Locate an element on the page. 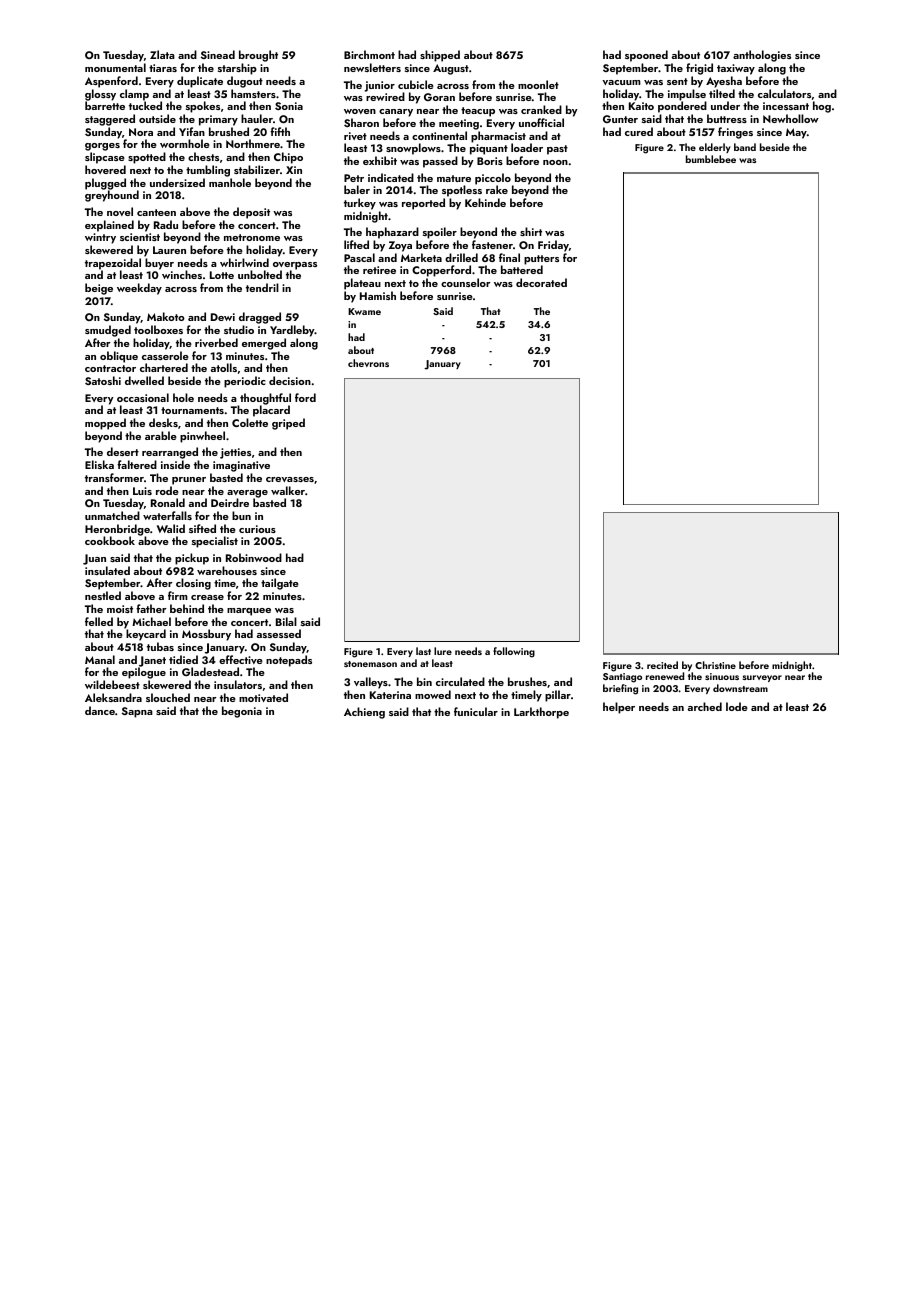  toolboxes is located at coordinates (158, 329).
